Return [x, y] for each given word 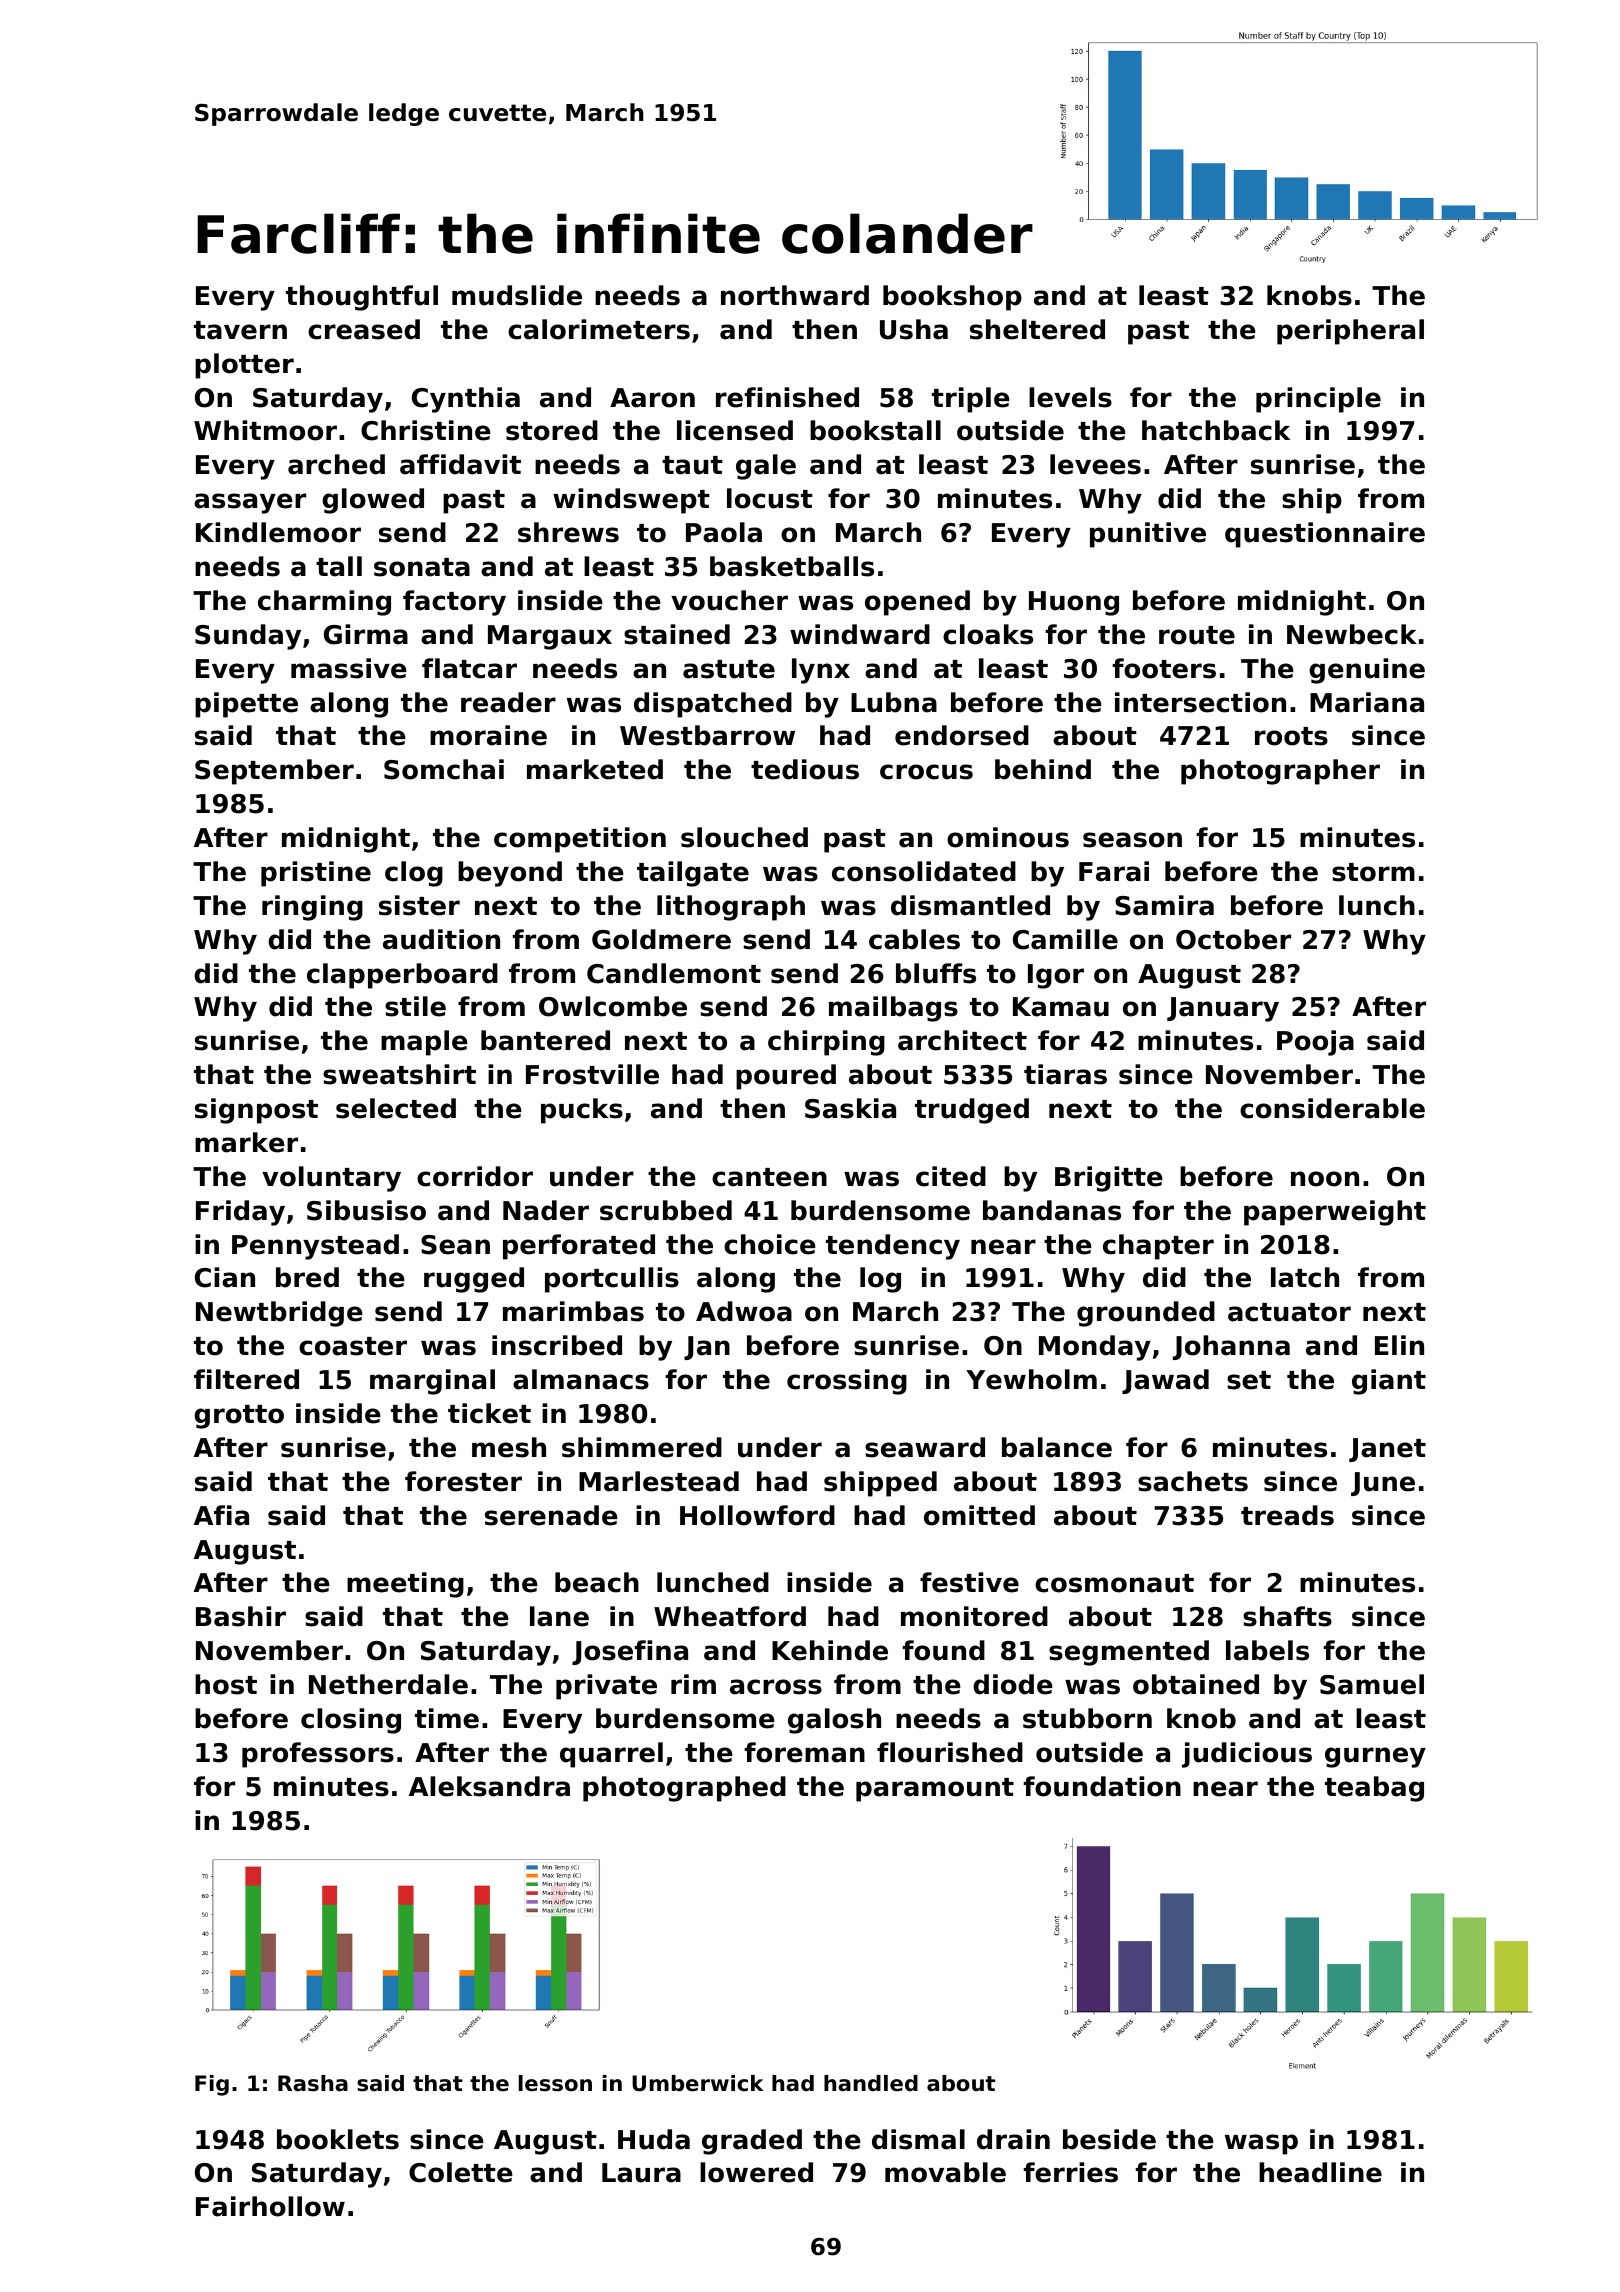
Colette [461, 2172]
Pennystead [315, 1247]
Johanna [1231, 1347]
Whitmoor [265, 430]
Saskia [850, 1108]
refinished [787, 397]
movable [945, 2172]
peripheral [1350, 332]
